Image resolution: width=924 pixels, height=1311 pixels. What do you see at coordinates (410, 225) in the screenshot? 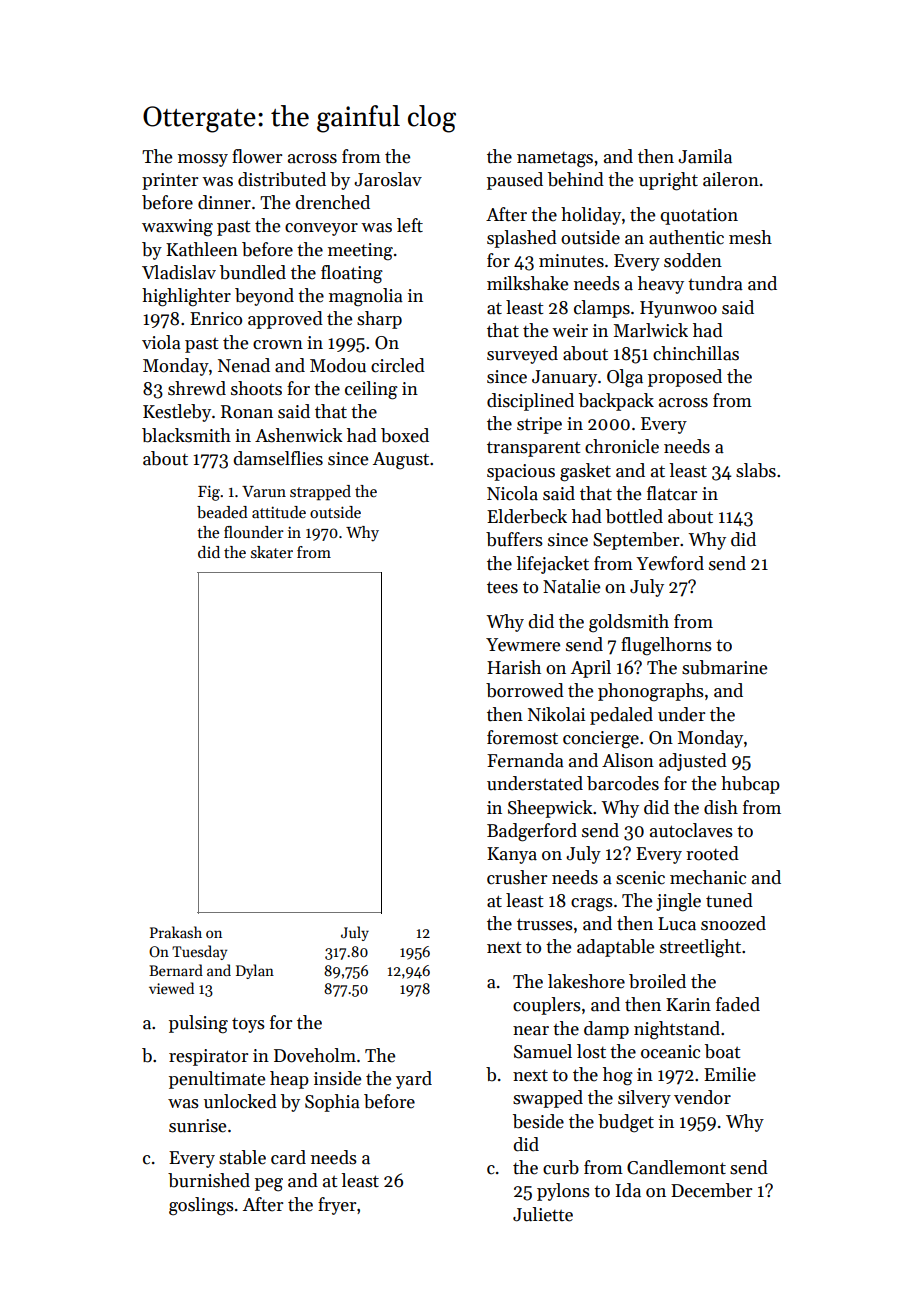
I see `left` at bounding box center [410, 225].
